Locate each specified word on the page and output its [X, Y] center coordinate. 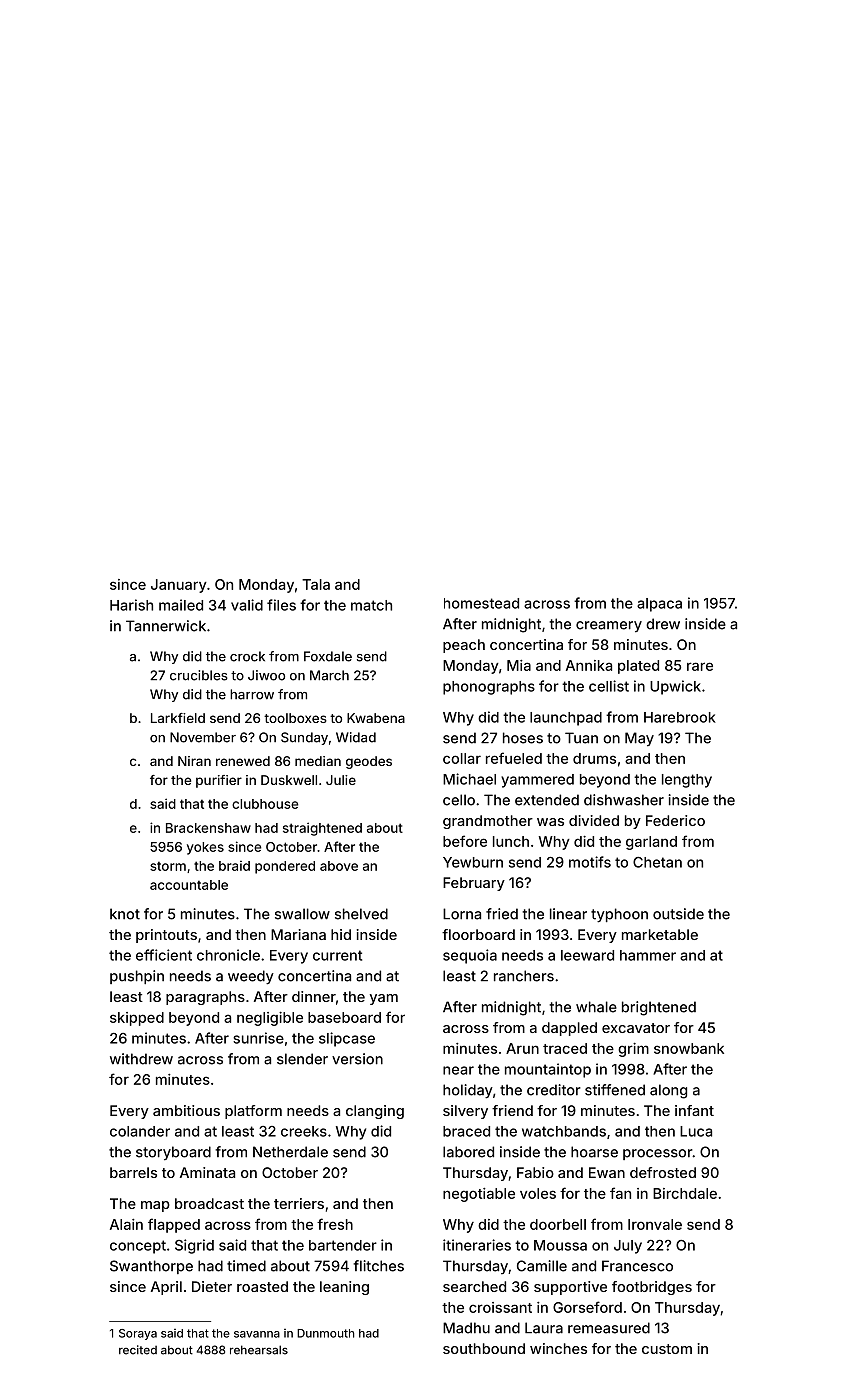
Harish [131, 605]
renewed [243, 761]
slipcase [347, 1039]
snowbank [689, 1048]
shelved [361, 914]
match [371, 605]
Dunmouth [326, 1333]
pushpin [137, 977]
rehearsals [259, 1350]
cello [459, 800]
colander [140, 1131]
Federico [675, 820]
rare [700, 666]
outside [678, 914]
